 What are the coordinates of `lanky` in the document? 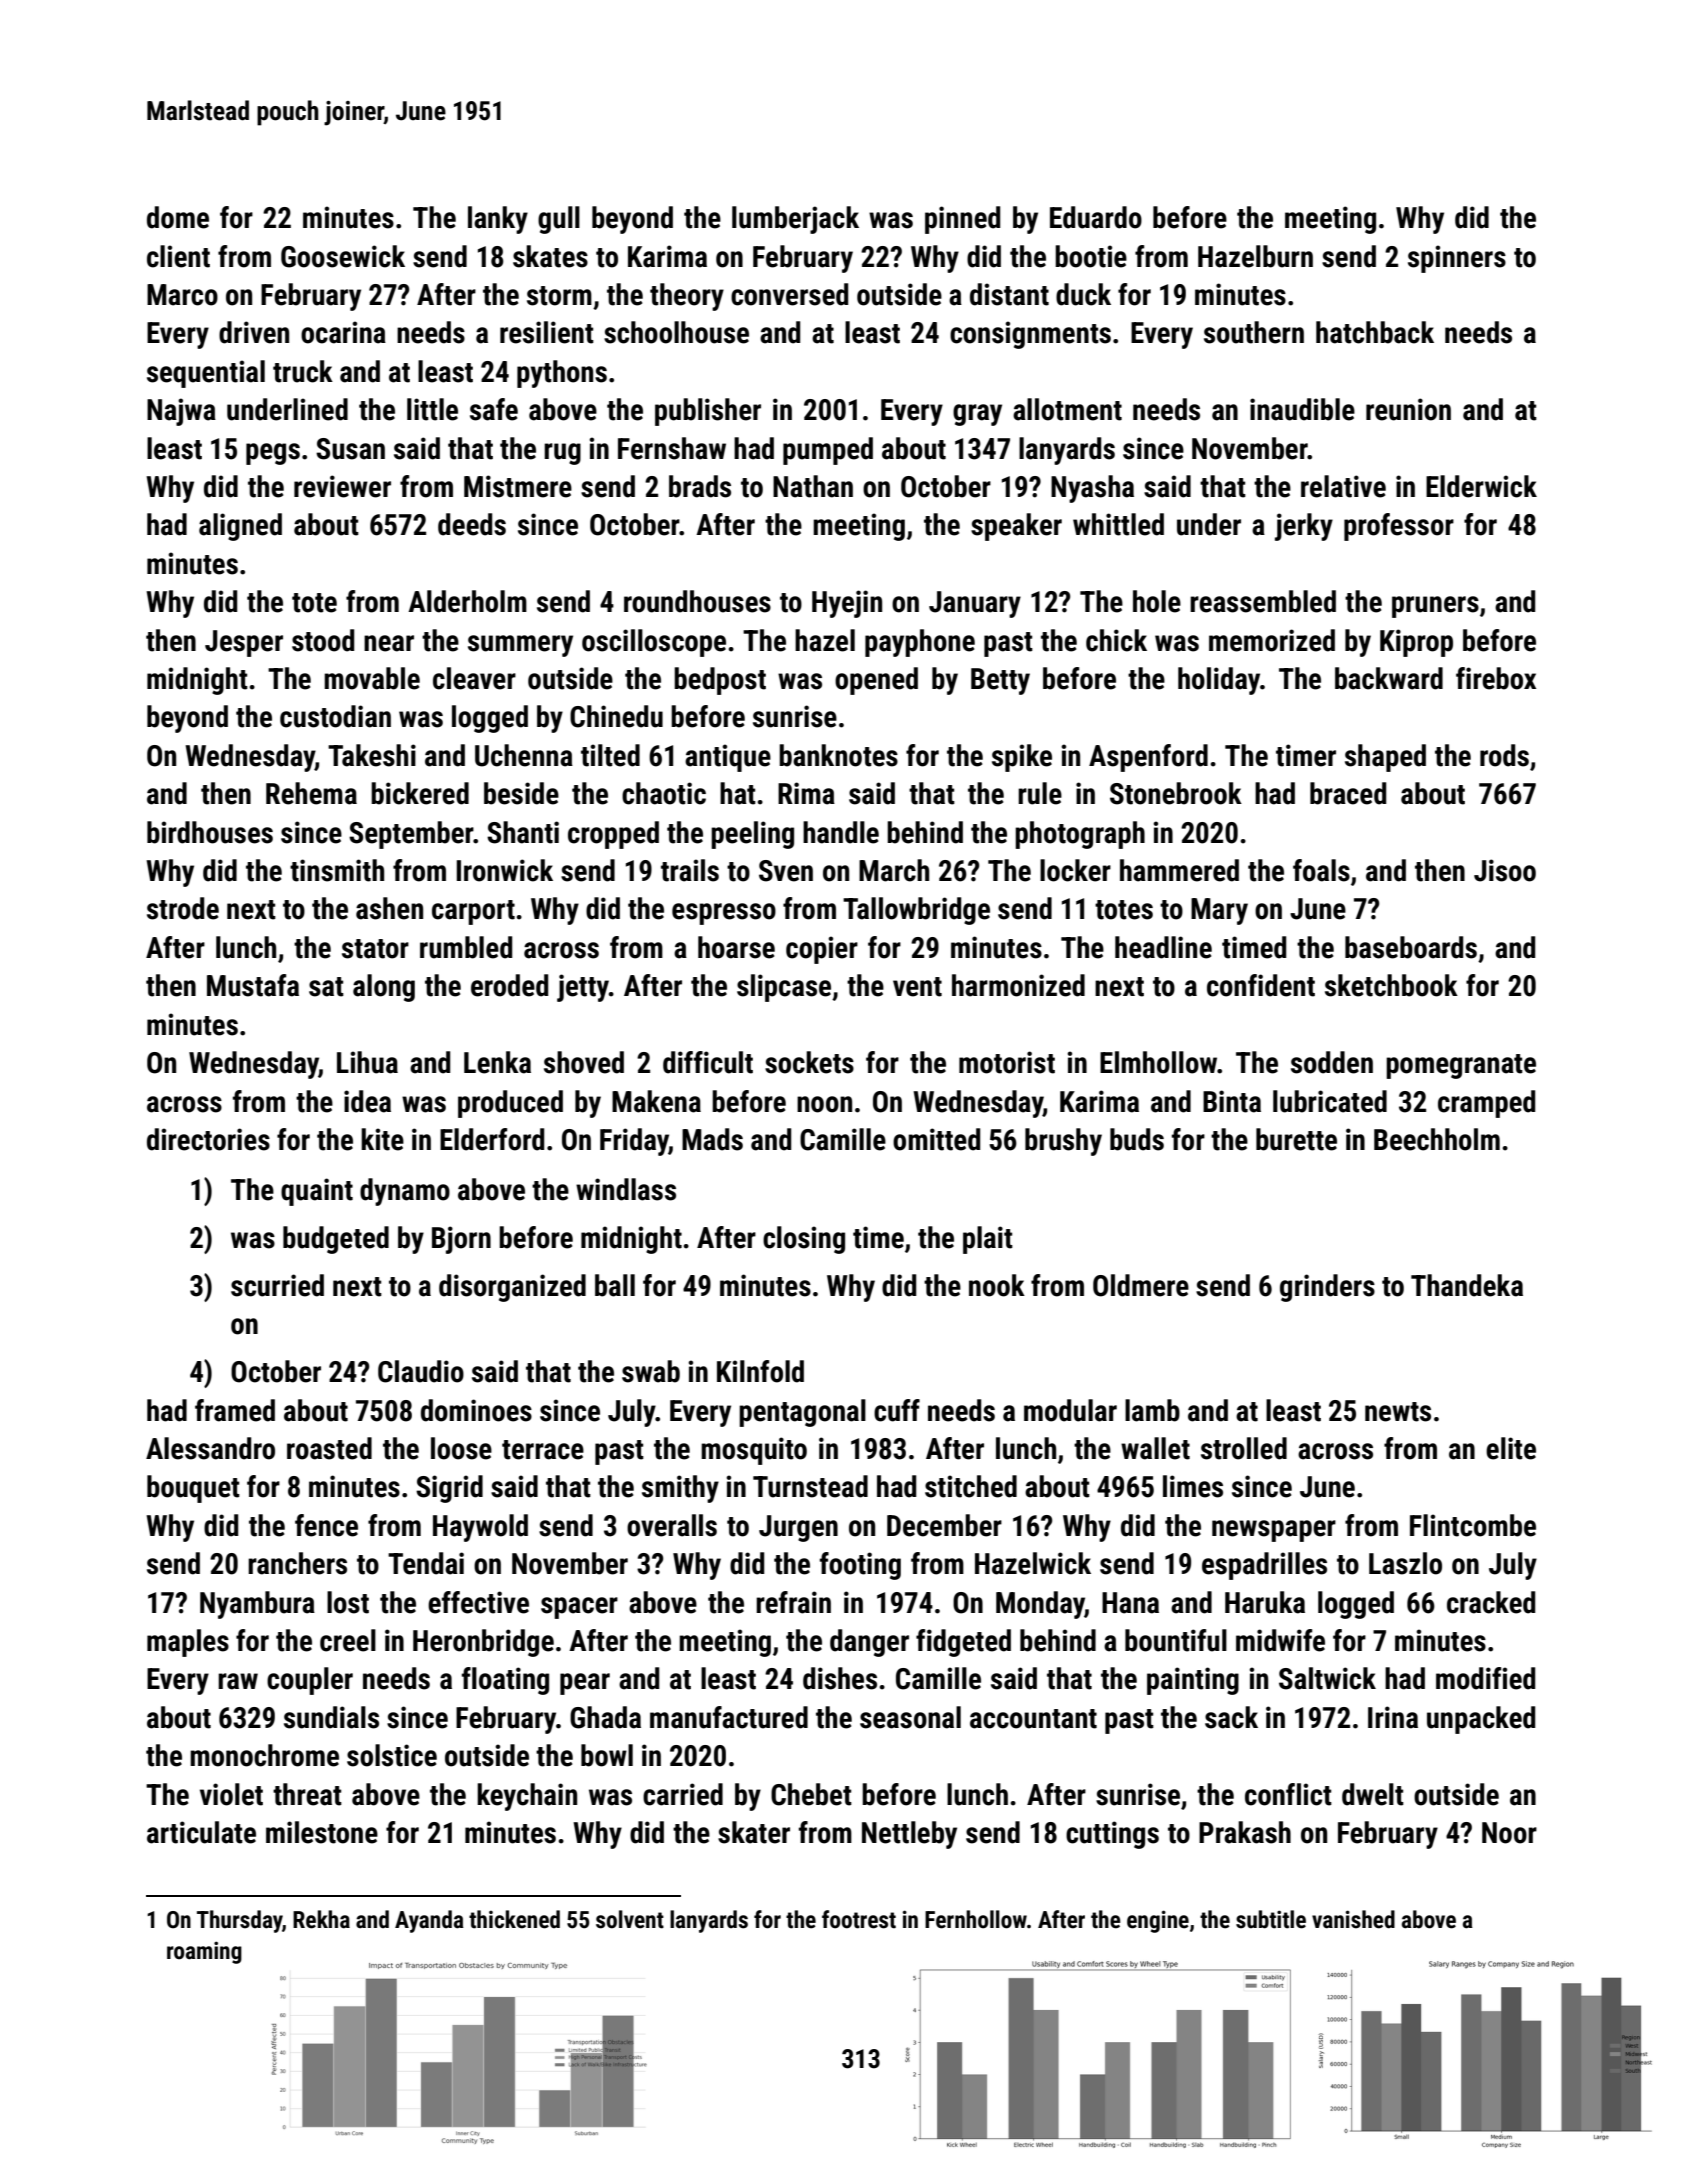 It's located at (498, 220).
